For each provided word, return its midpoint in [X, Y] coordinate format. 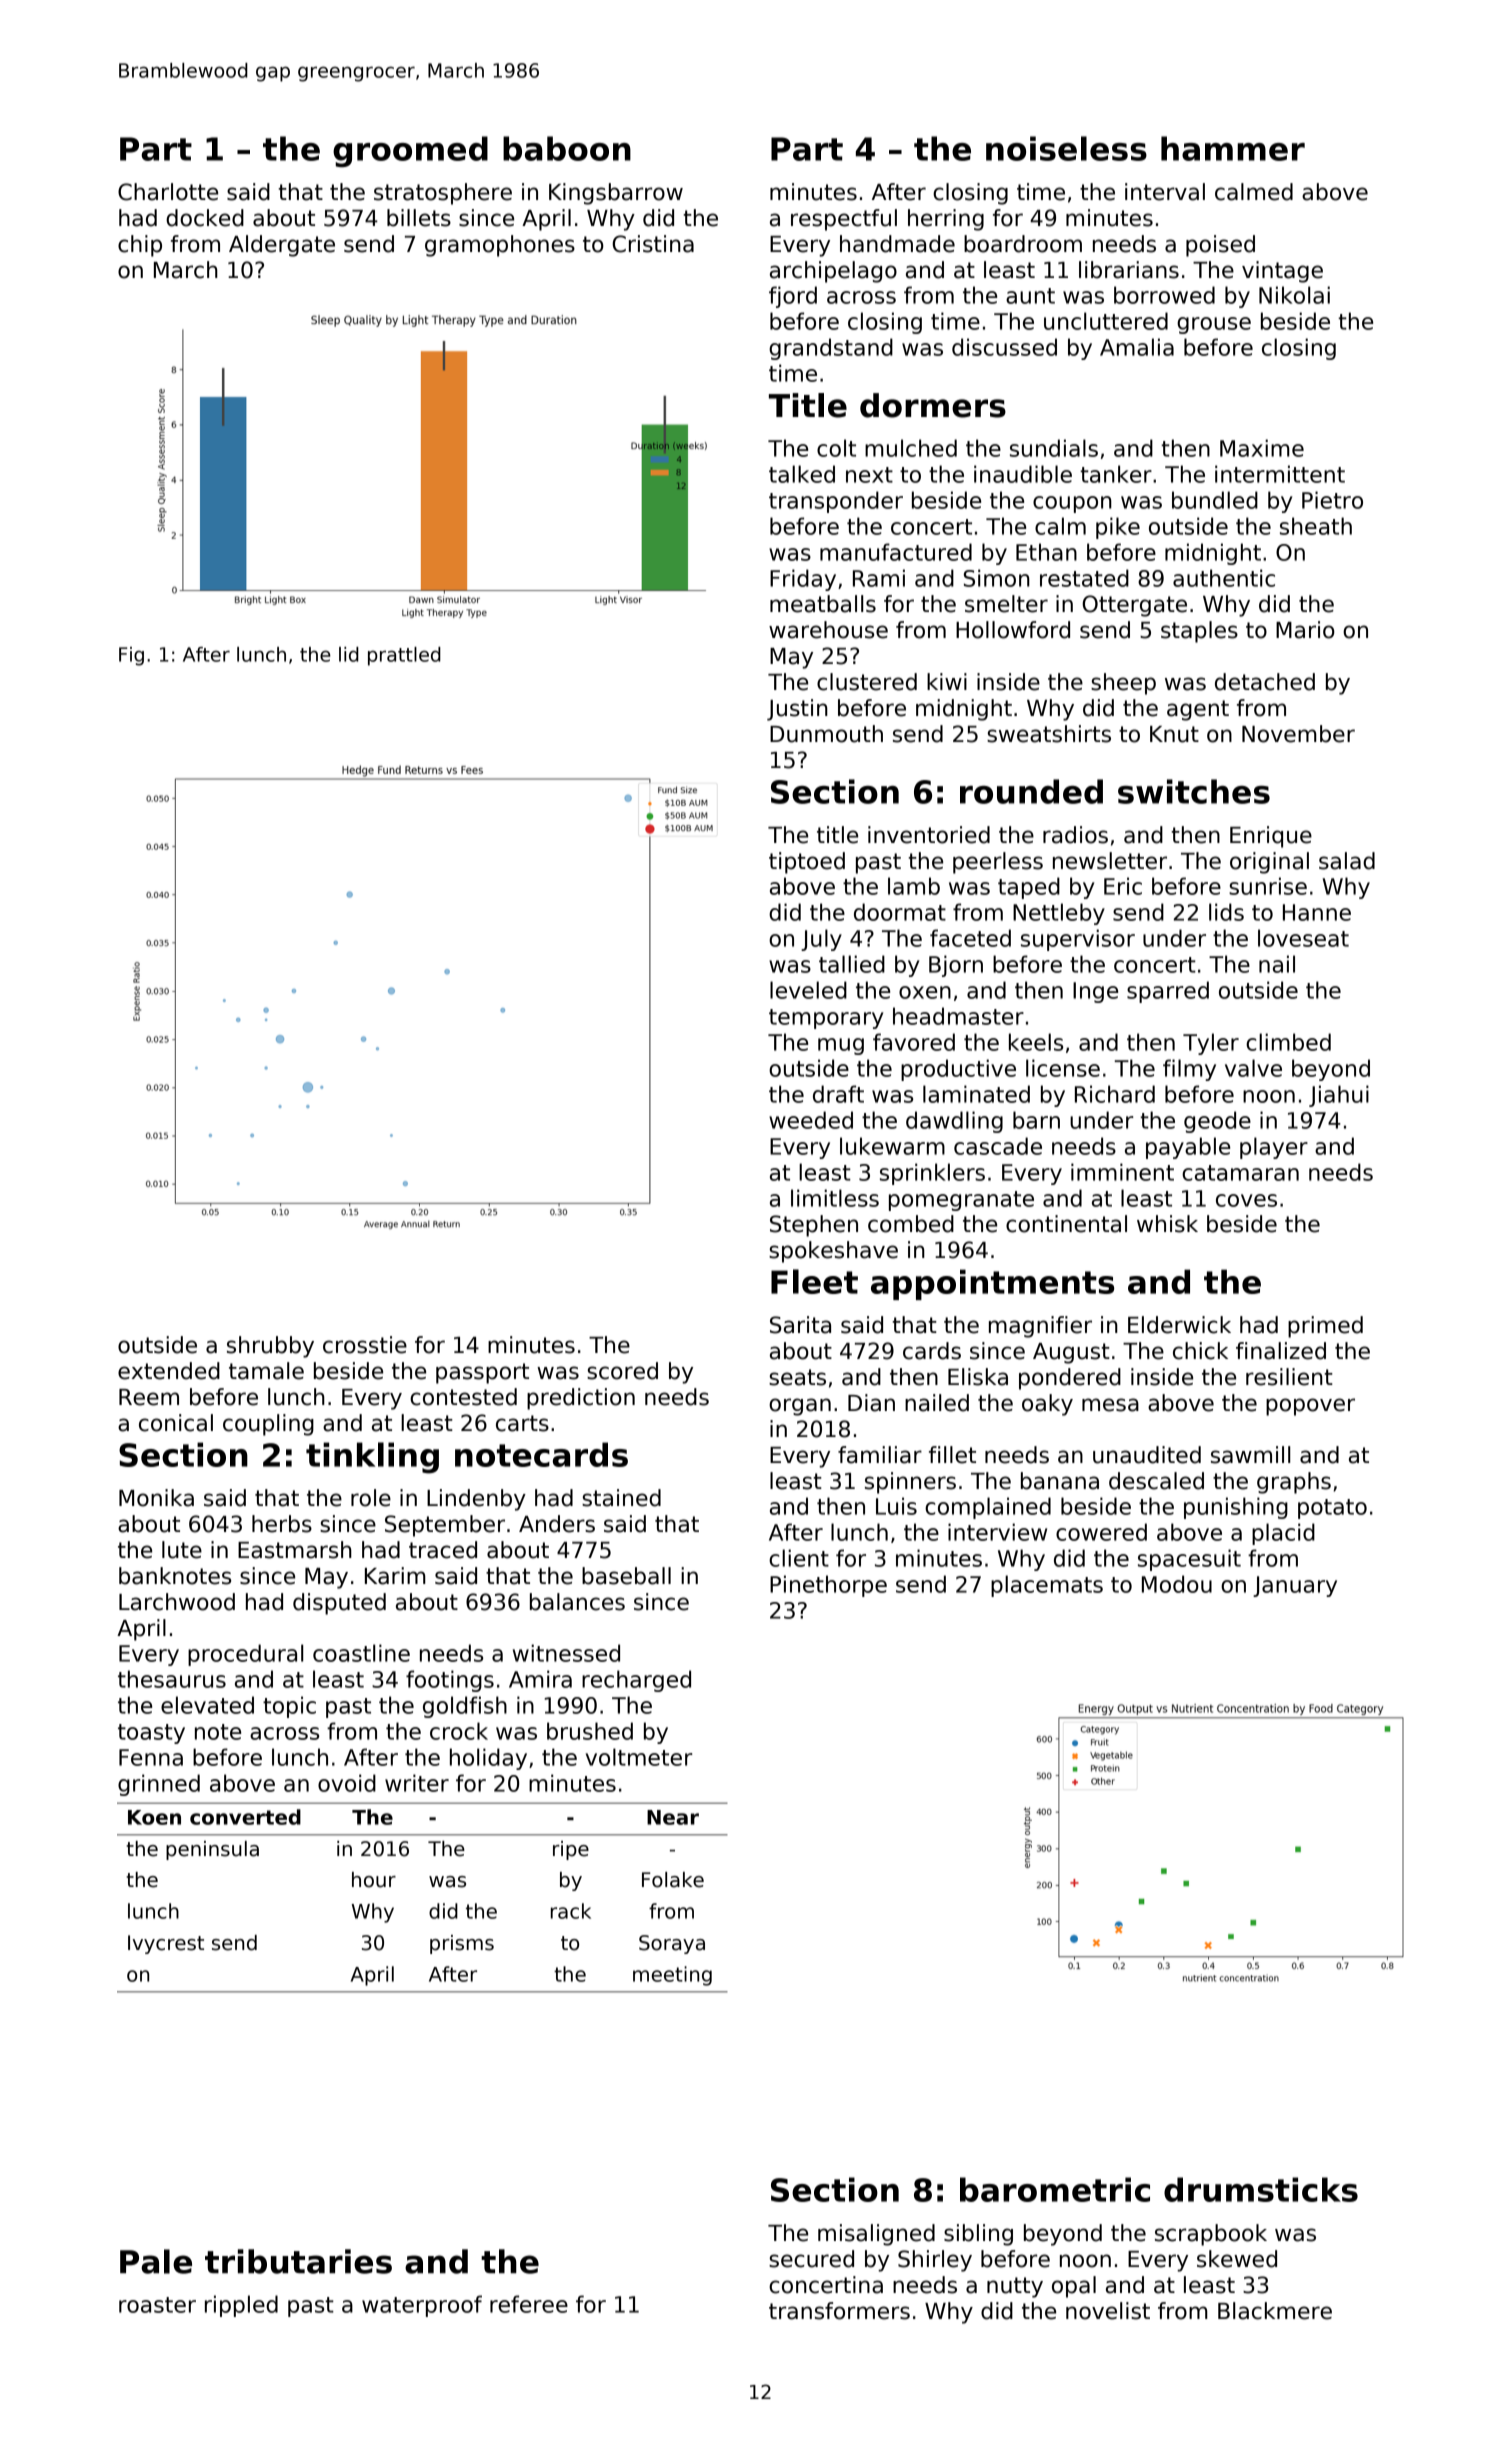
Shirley [935, 2261]
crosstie [365, 1345]
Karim [395, 1576]
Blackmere [1275, 2311]
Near [673, 1817]
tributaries [298, 2261]
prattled [404, 656]
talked [802, 474]
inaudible [1023, 474]
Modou [1177, 1584]
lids [1226, 912]
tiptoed [807, 863]
